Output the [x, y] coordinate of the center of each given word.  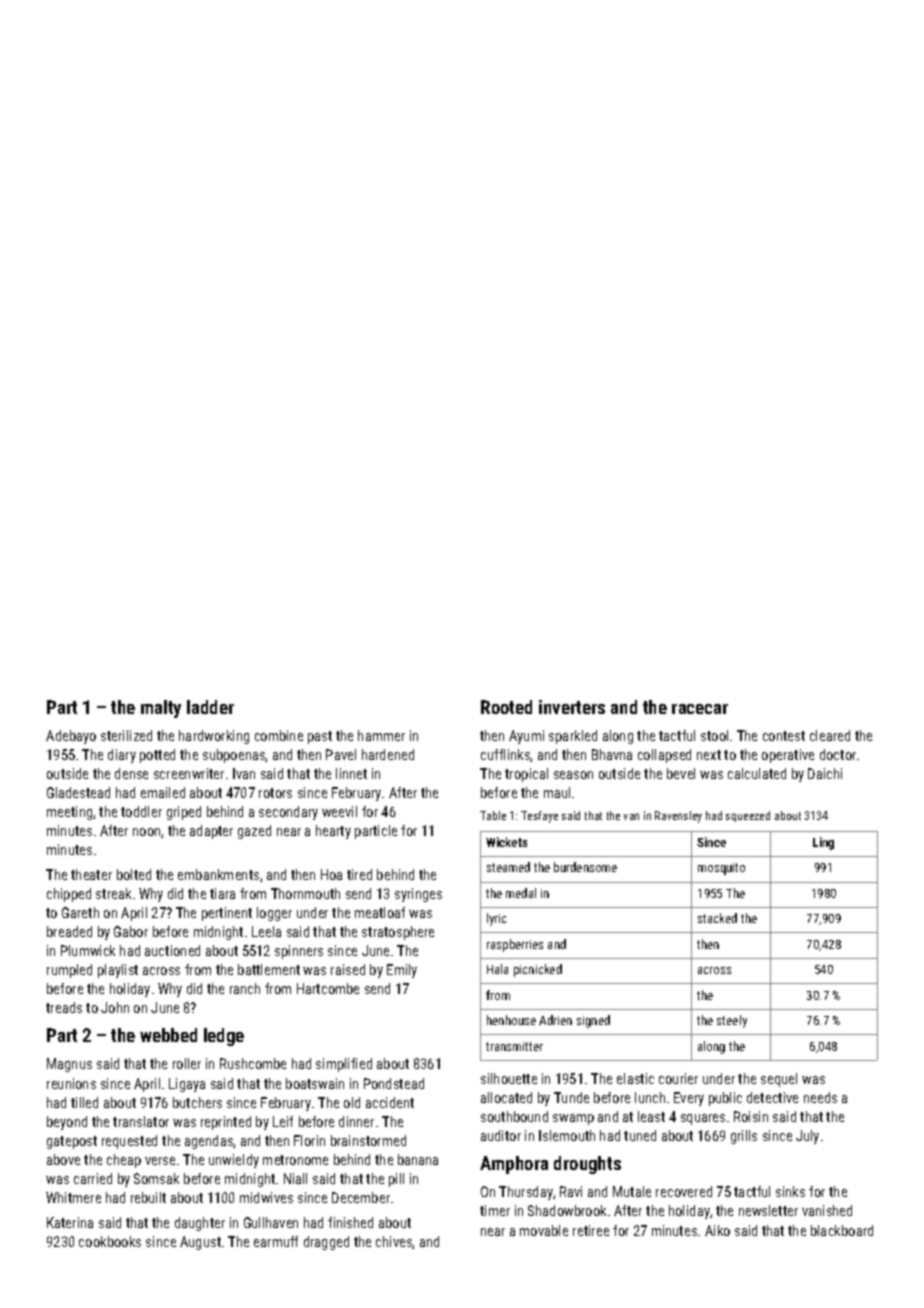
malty [161, 709]
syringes [418, 895]
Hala [497, 969]
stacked [717, 918]
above [63, 1159]
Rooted [506, 707]
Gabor [131, 931]
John [115, 1007]
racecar [700, 709]
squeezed [748, 816]
